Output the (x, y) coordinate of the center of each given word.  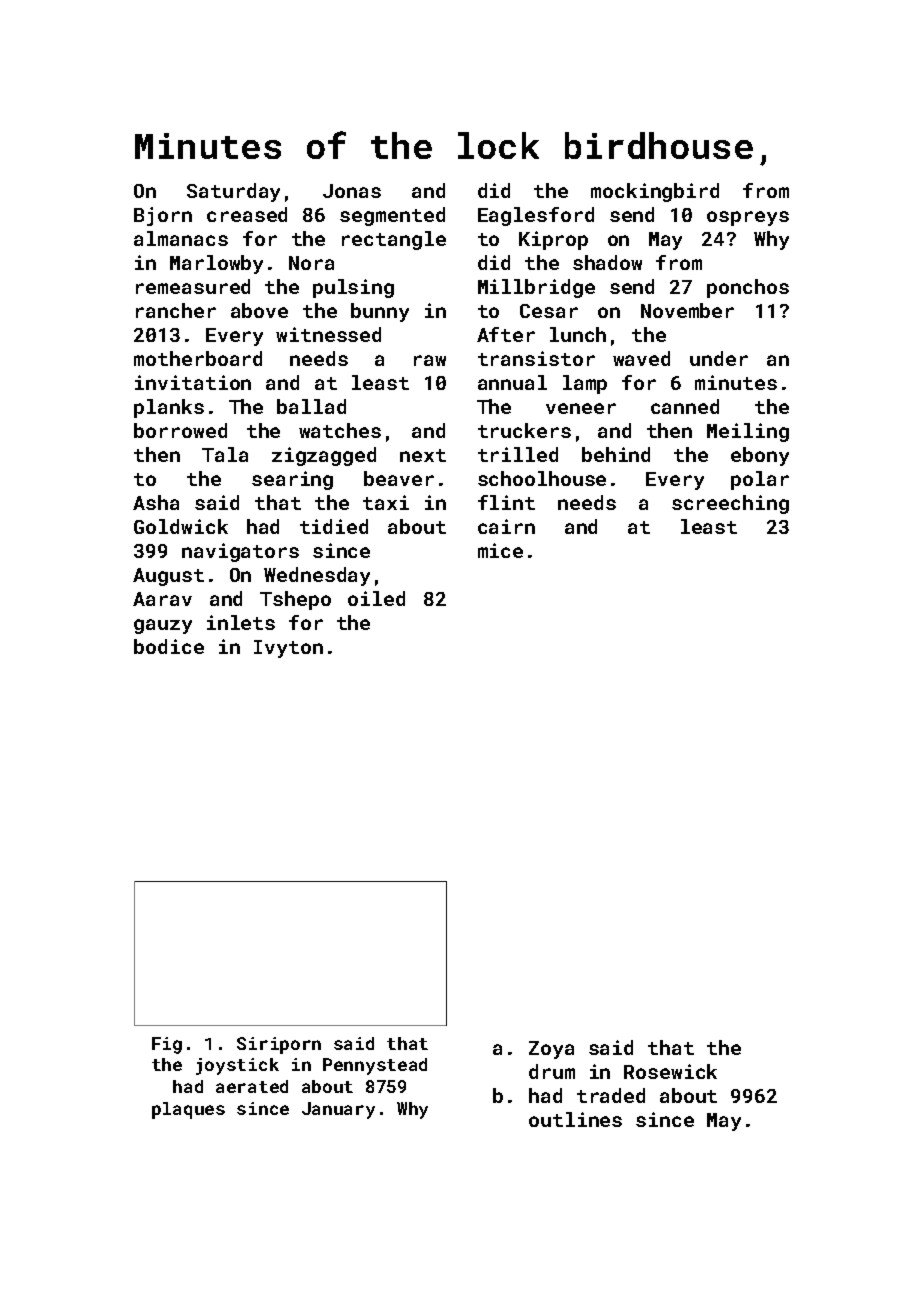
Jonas (352, 191)
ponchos (748, 288)
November (687, 310)
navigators (240, 552)
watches (340, 430)
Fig (167, 1045)
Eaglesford (536, 216)
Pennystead (375, 1066)
